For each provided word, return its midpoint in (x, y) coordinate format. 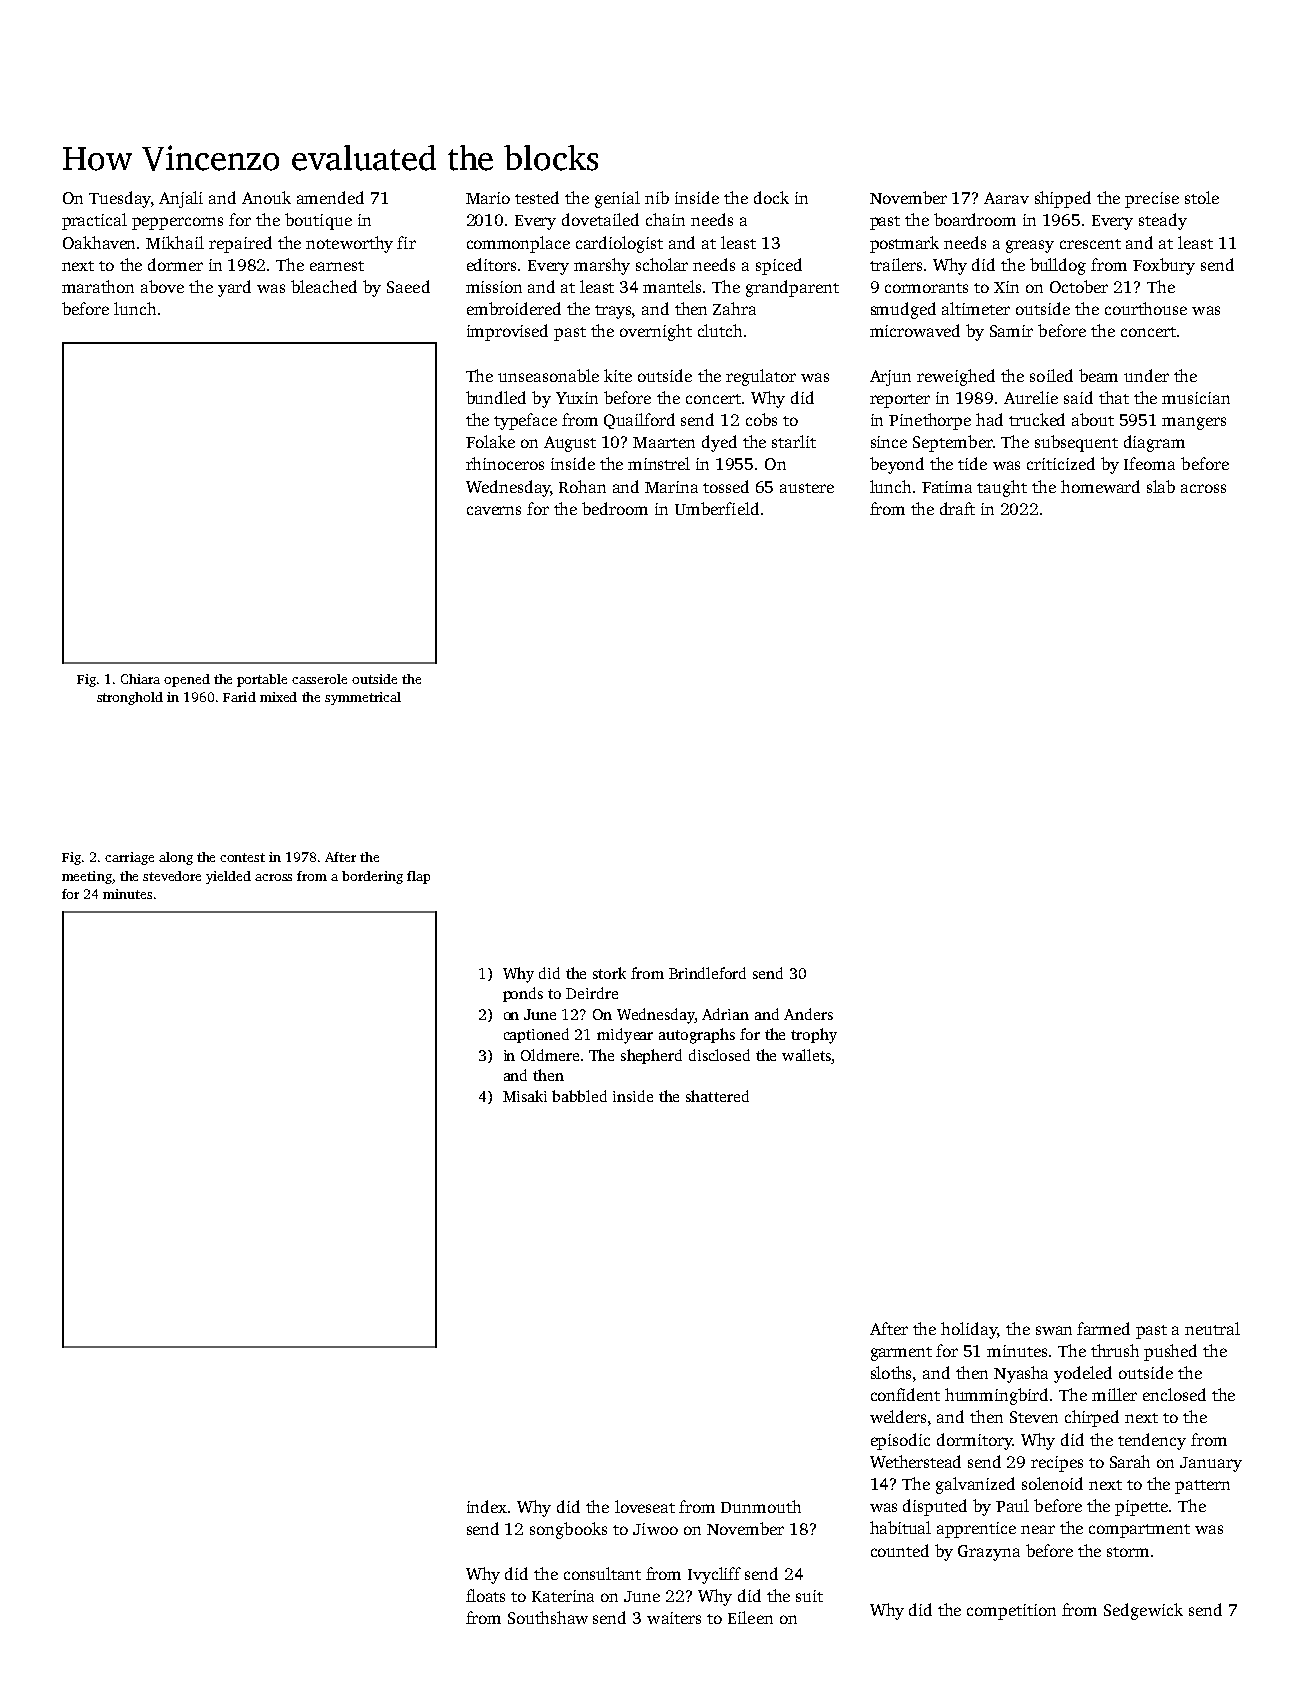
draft (957, 508)
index (487, 1506)
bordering (372, 877)
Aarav (1006, 198)
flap (418, 877)
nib (657, 197)
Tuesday (120, 199)
